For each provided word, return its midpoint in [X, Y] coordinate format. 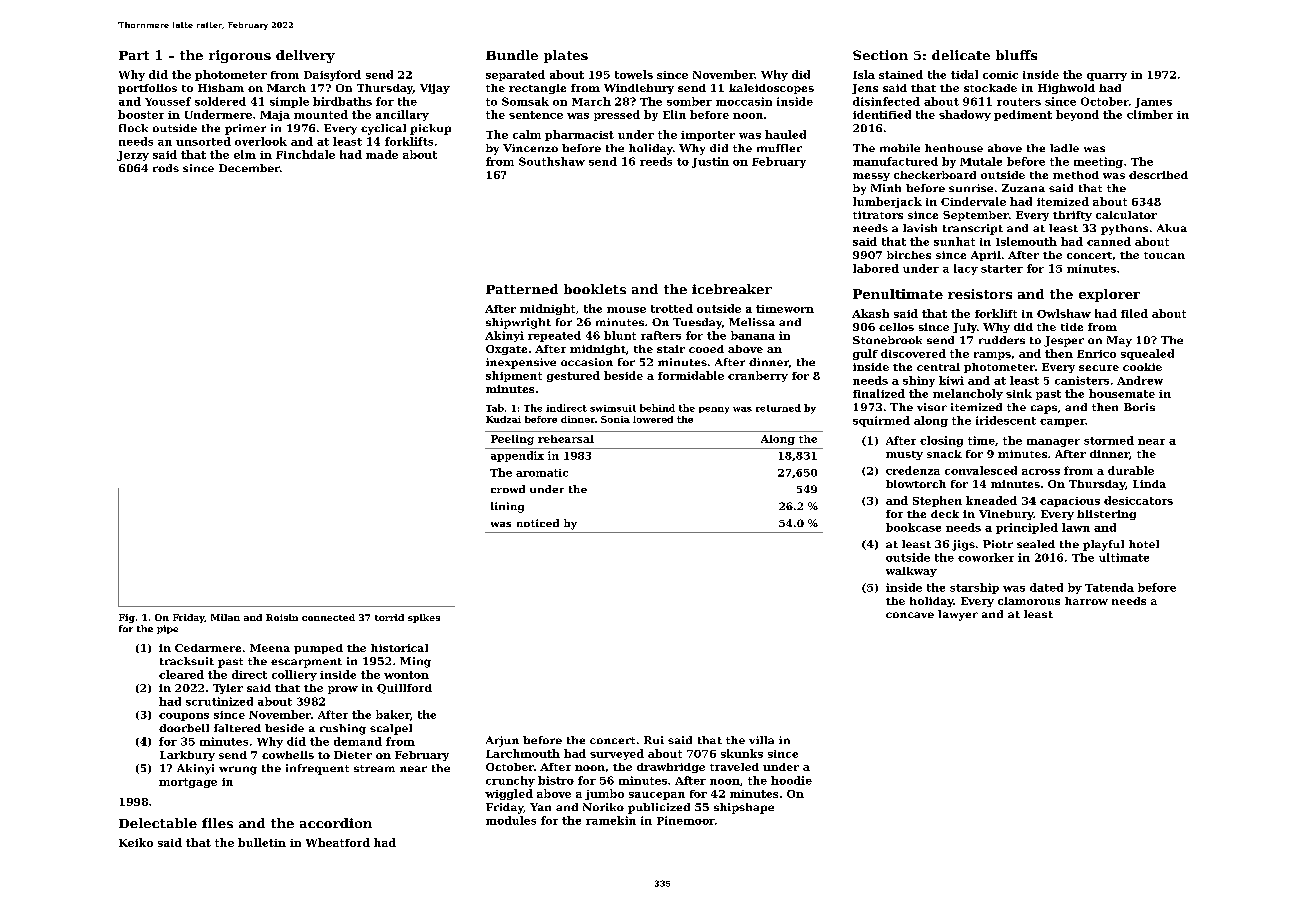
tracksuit [187, 661]
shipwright [518, 323]
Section [880, 55]
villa [761, 740]
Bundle [512, 55]
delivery [305, 56]
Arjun [502, 741]
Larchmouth [523, 753]
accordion [336, 823]
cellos [896, 327]
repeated [554, 336]
